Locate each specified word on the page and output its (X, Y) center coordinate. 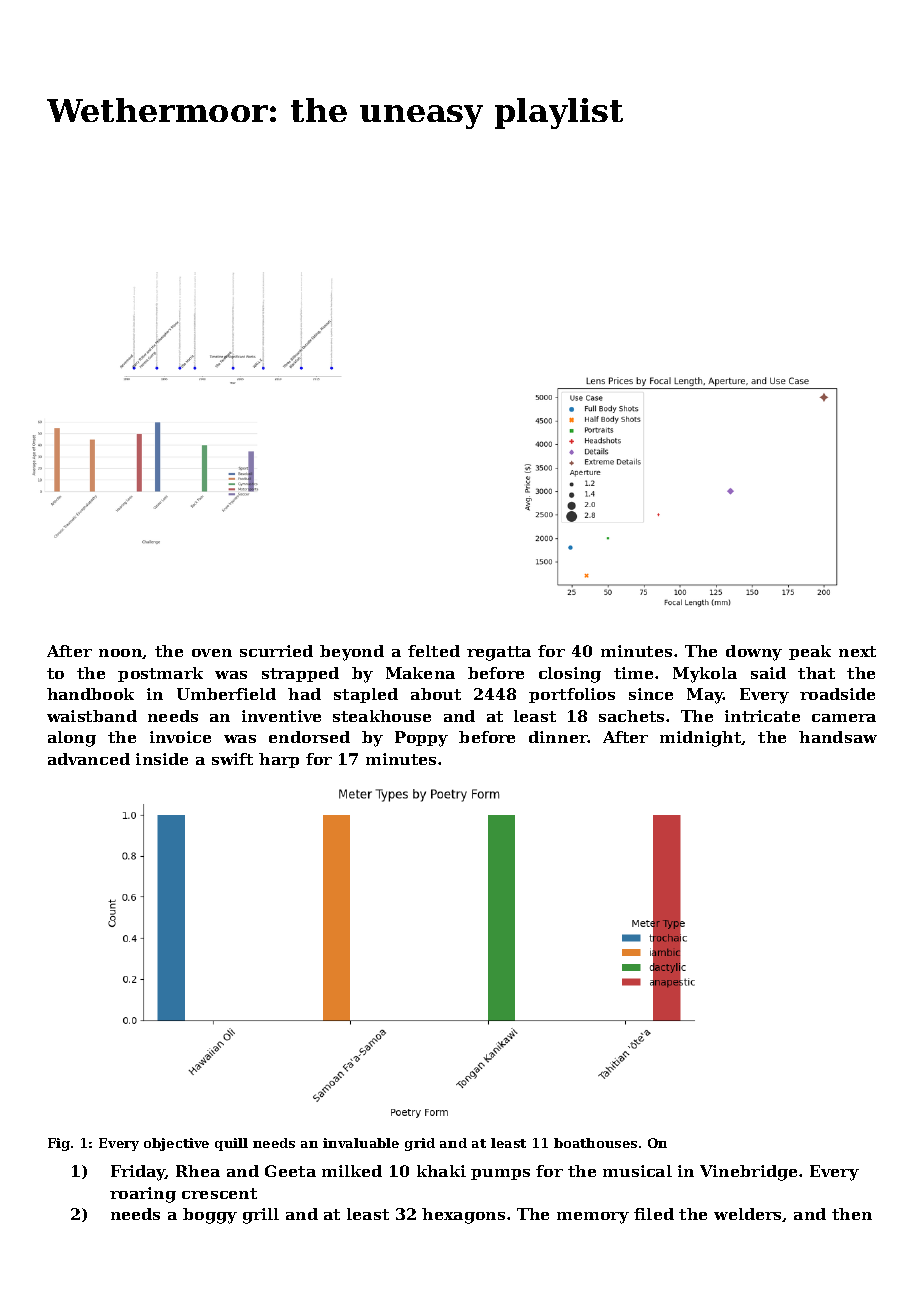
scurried (276, 651)
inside (162, 759)
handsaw (838, 737)
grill (261, 1216)
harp (279, 760)
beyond (352, 653)
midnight (701, 739)
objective (176, 1144)
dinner (558, 737)
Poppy (421, 739)
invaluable (361, 1143)
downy (754, 653)
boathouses (595, 1143)
